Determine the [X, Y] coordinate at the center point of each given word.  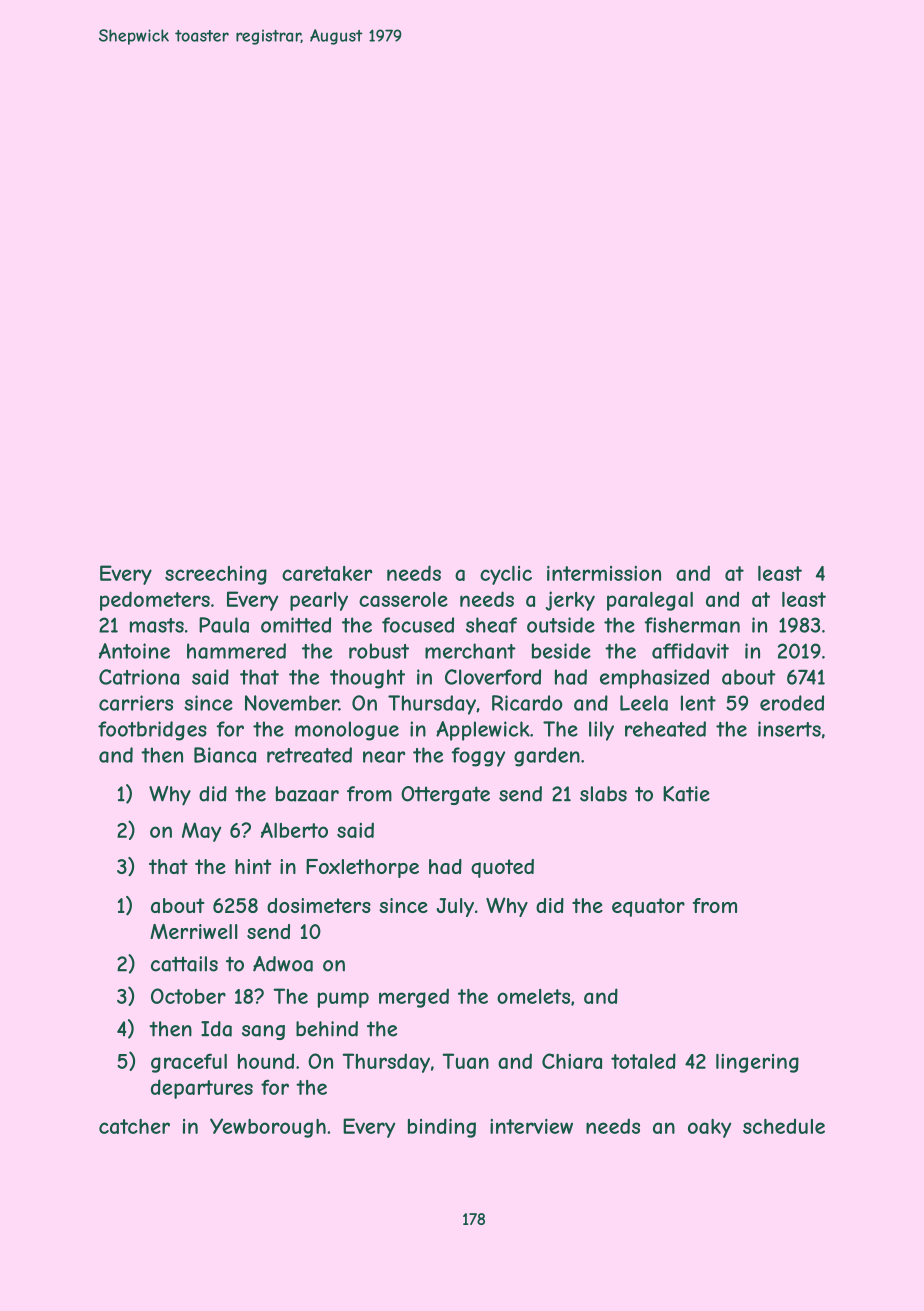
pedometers [155, 601]
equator [648, 907]
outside [561, 625]
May [201, 832]
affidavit [690, 651]
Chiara [572, 1061]
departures [202, 1089]
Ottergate [445, 795]
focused [418, 625]
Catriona [139, 677]
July [455, 907]
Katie [686, 794]
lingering [757, 1063]
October [188, 996]
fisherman [692, 625]
